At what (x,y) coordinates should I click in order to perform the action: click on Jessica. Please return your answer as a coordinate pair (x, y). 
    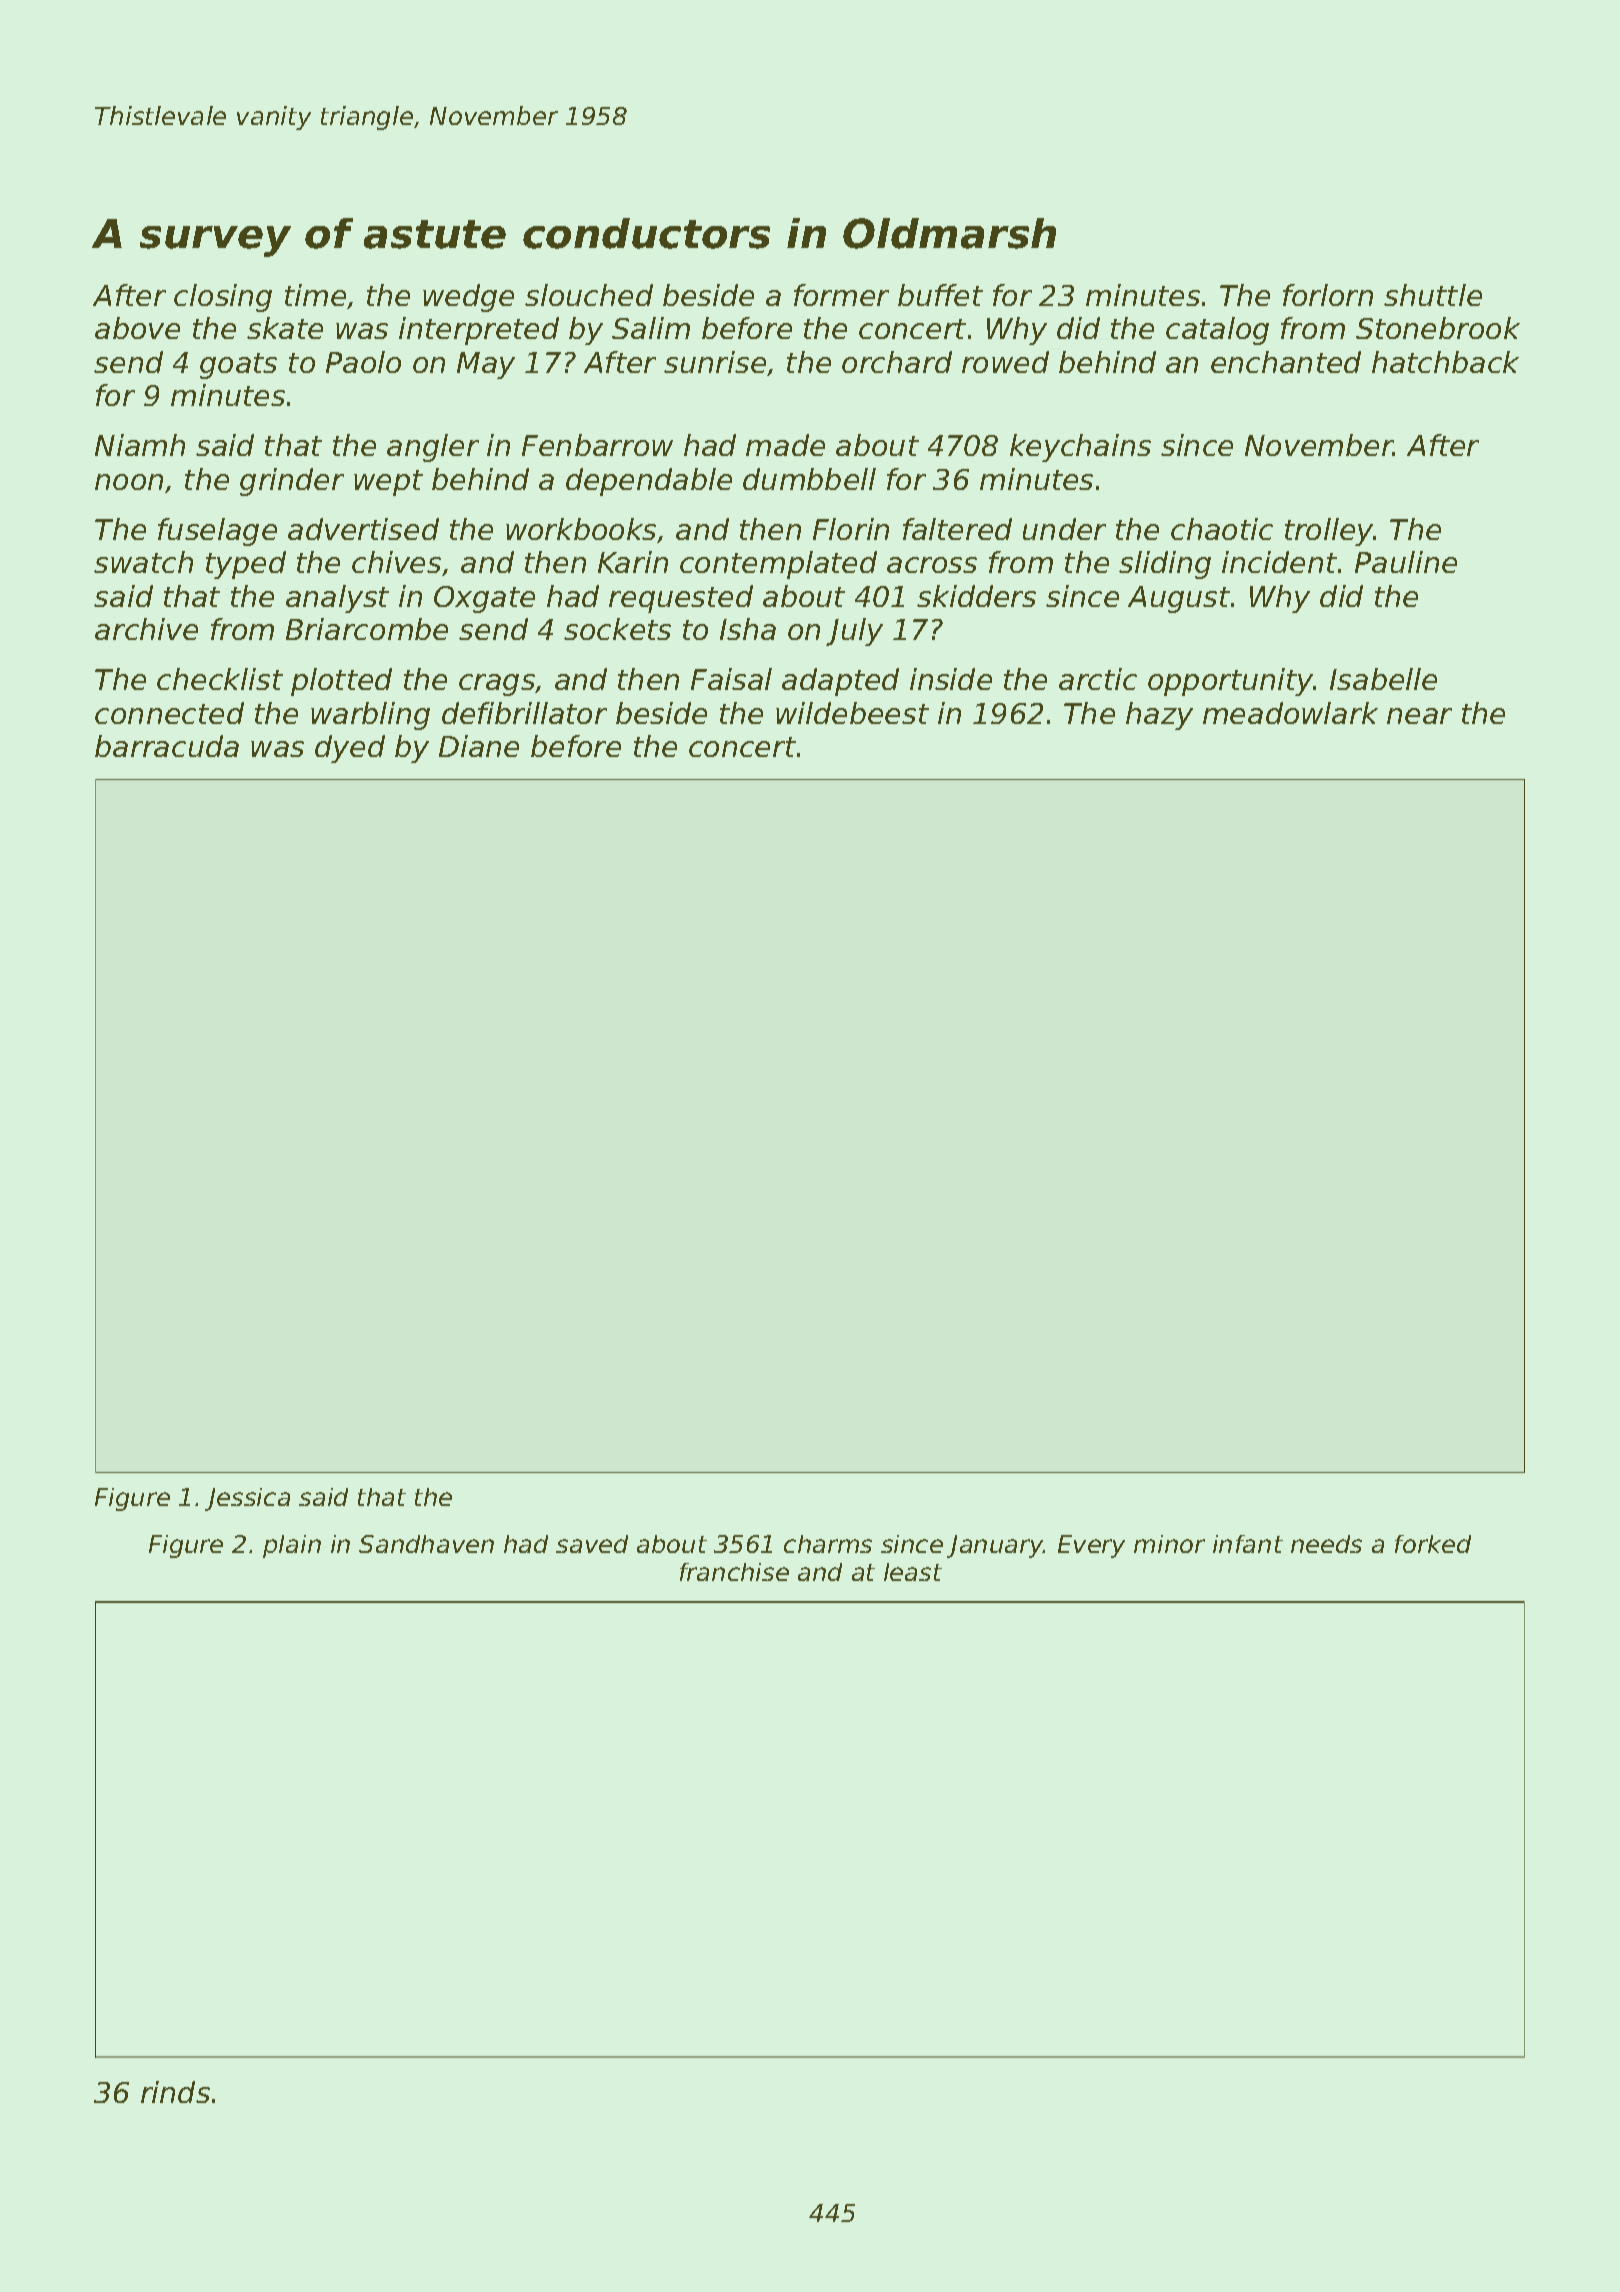
    Looking at the image, I should click on (247, 1499).
